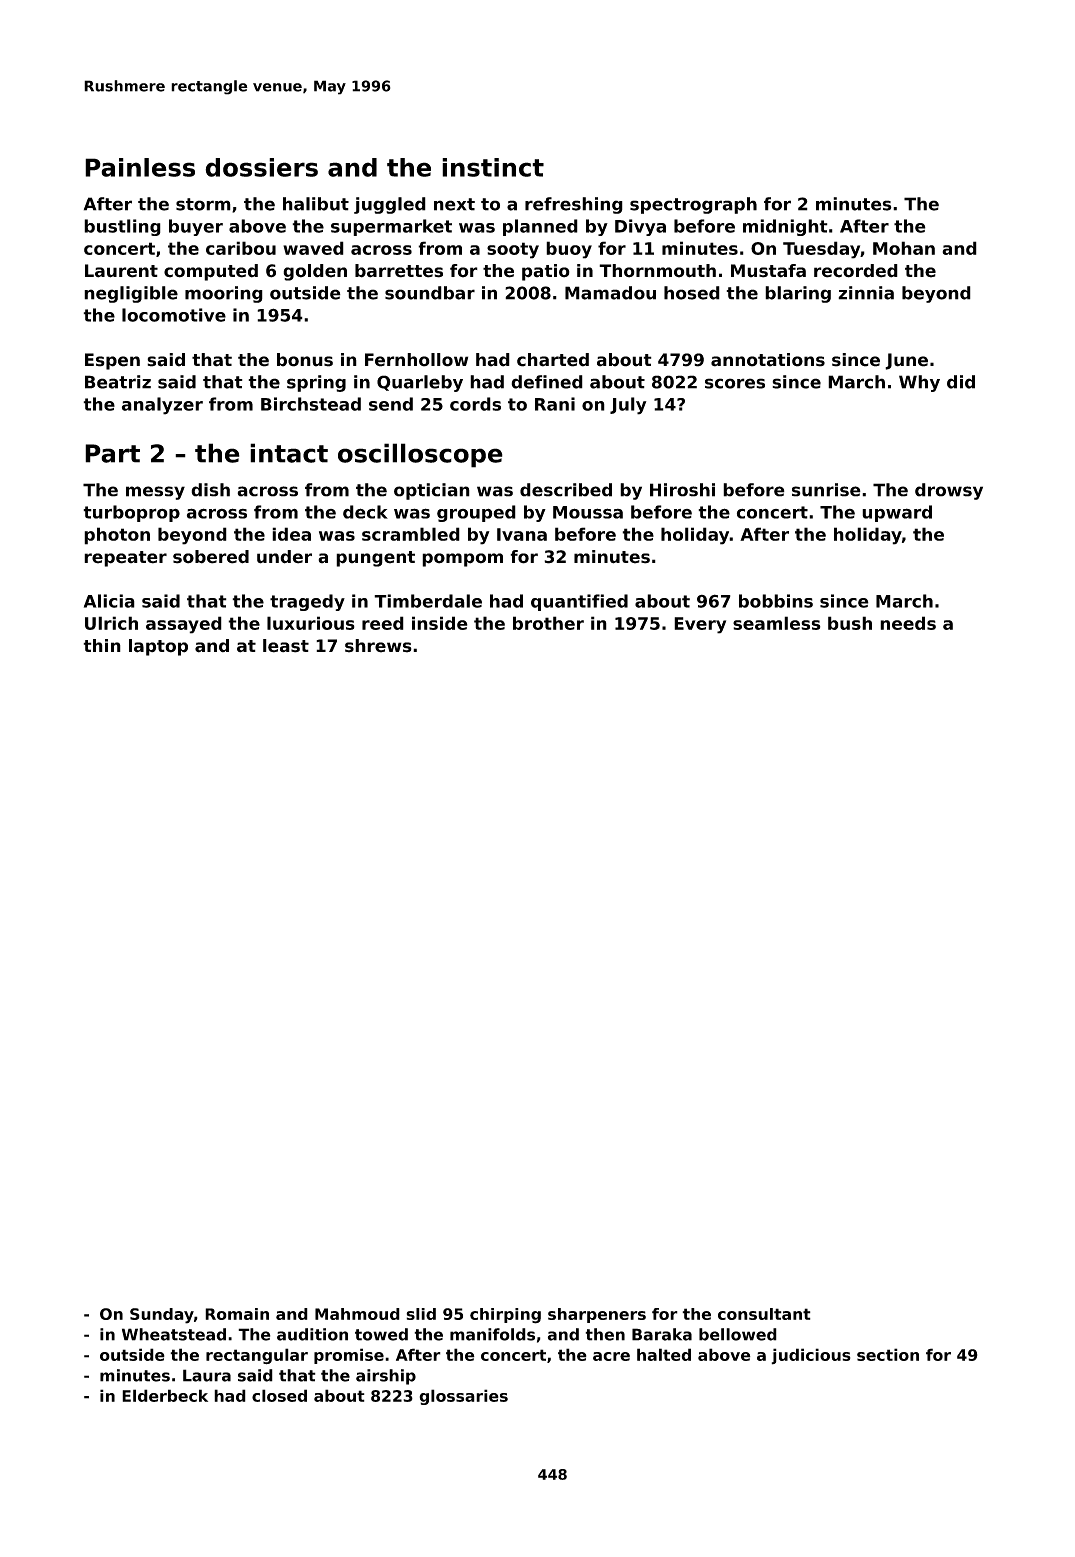 This page has height=1557, width=1075. What do you see at coordinates (574, 205) in the page?
I see `refreshing` at bounding box center [574, 205].
